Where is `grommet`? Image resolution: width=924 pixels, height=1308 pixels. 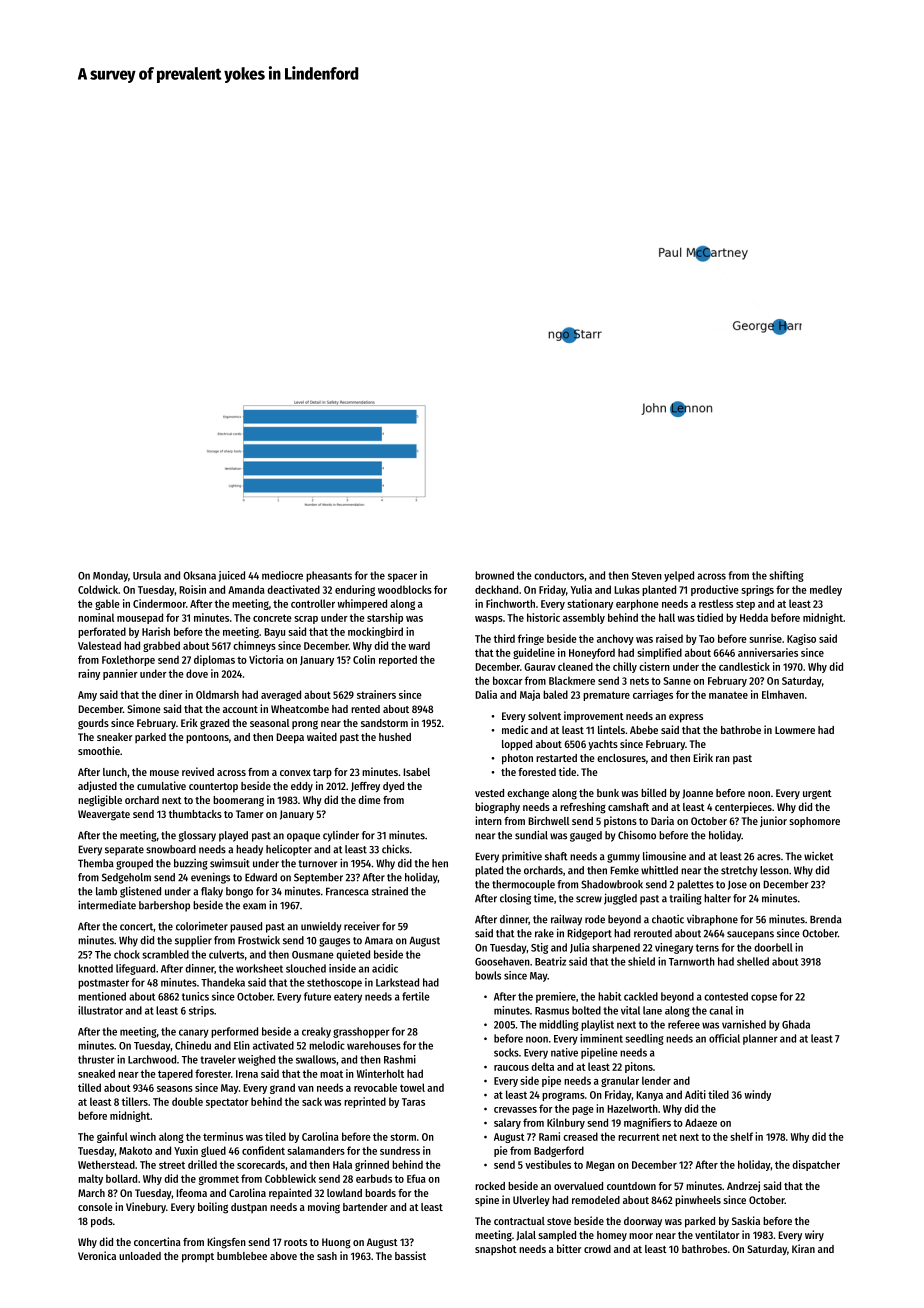 grommet is located at coordinates (219, 1180).
